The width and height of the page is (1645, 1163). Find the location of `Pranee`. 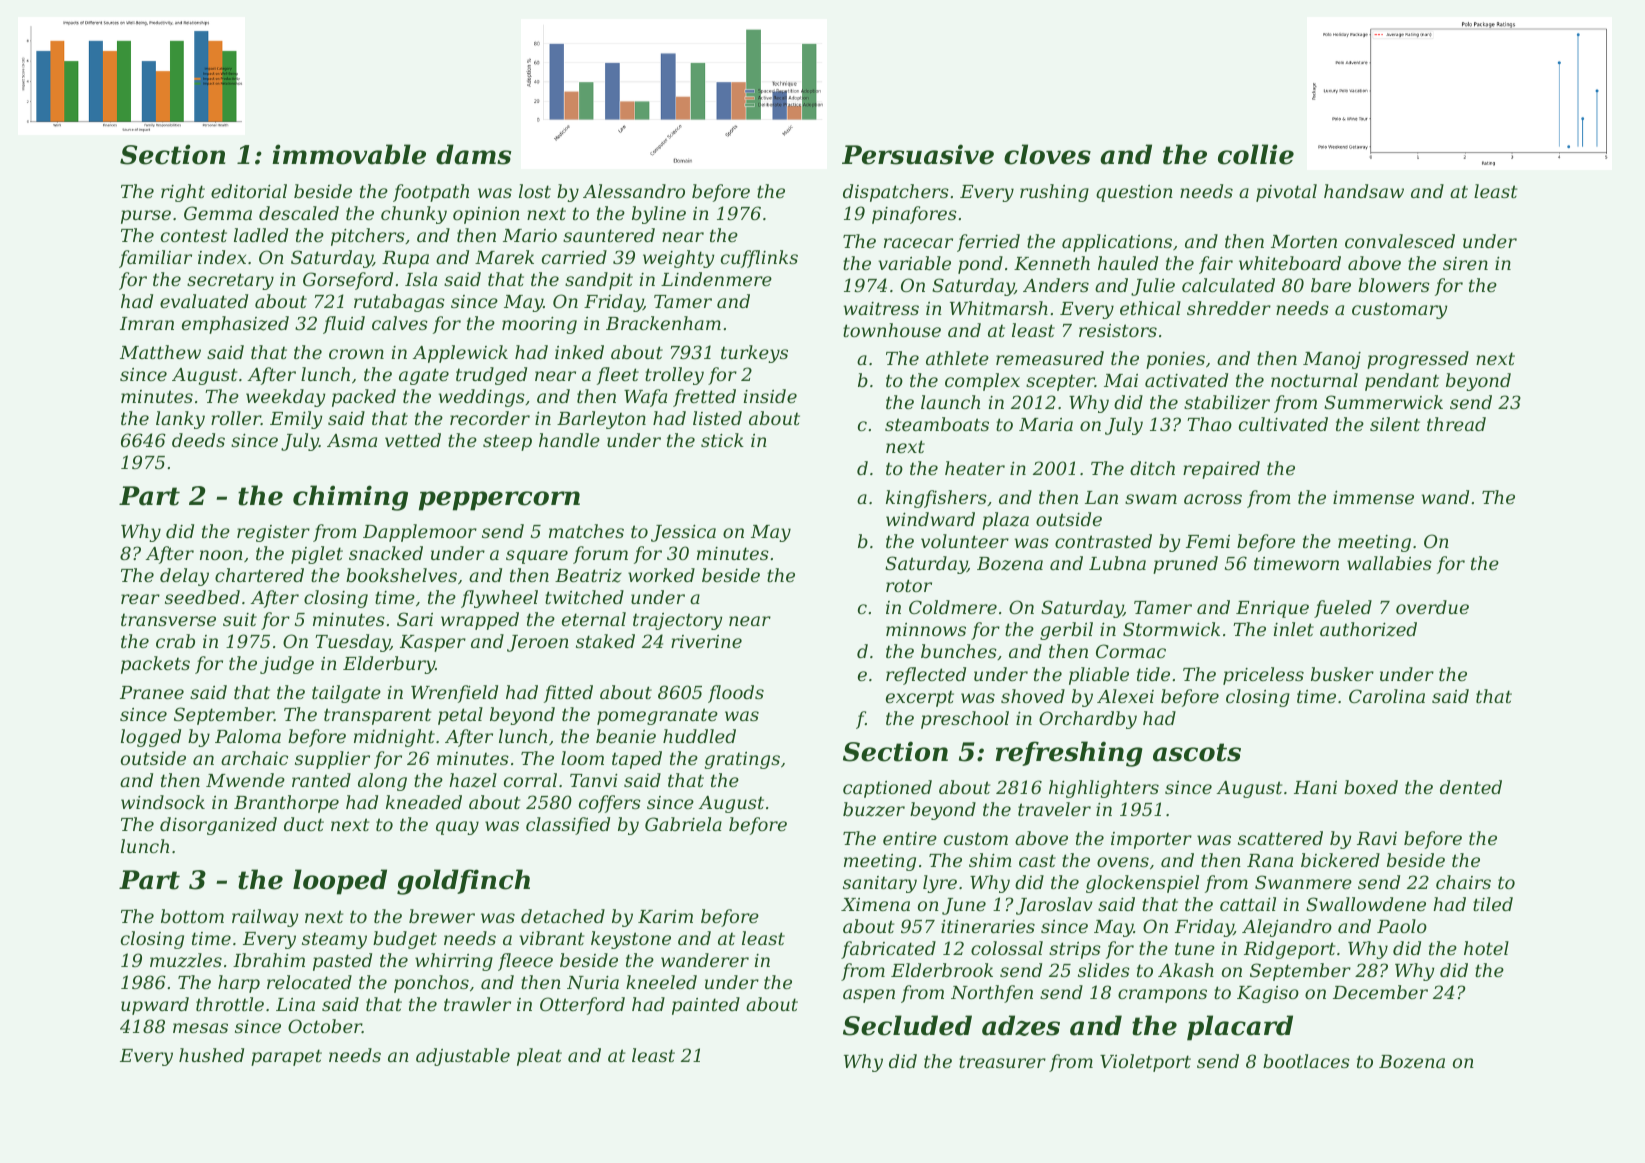

Pranee is located at coordinates (152, 692).
